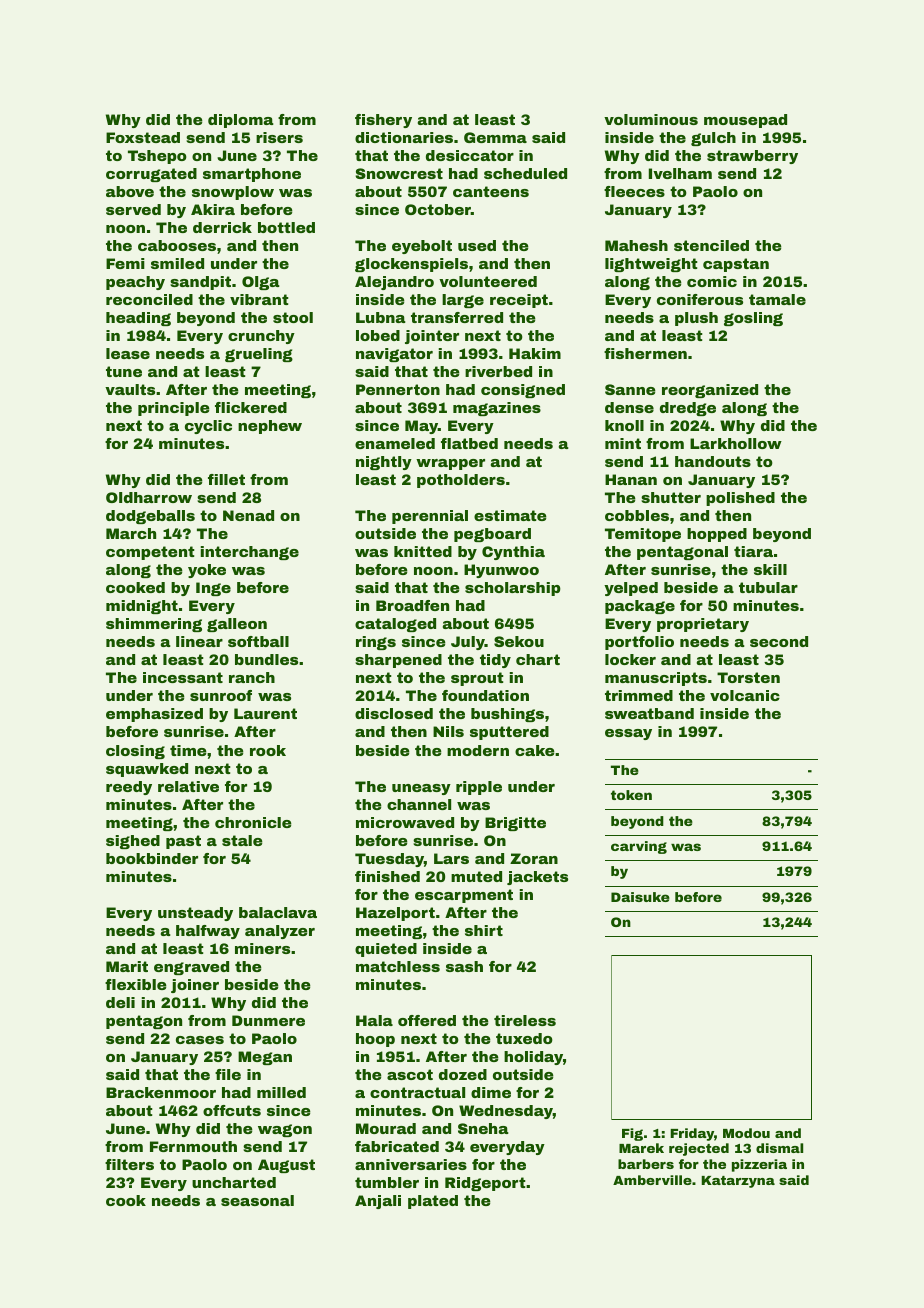 The image size is (924, 1308). I want to click on balaclava, so click(278, 912).
